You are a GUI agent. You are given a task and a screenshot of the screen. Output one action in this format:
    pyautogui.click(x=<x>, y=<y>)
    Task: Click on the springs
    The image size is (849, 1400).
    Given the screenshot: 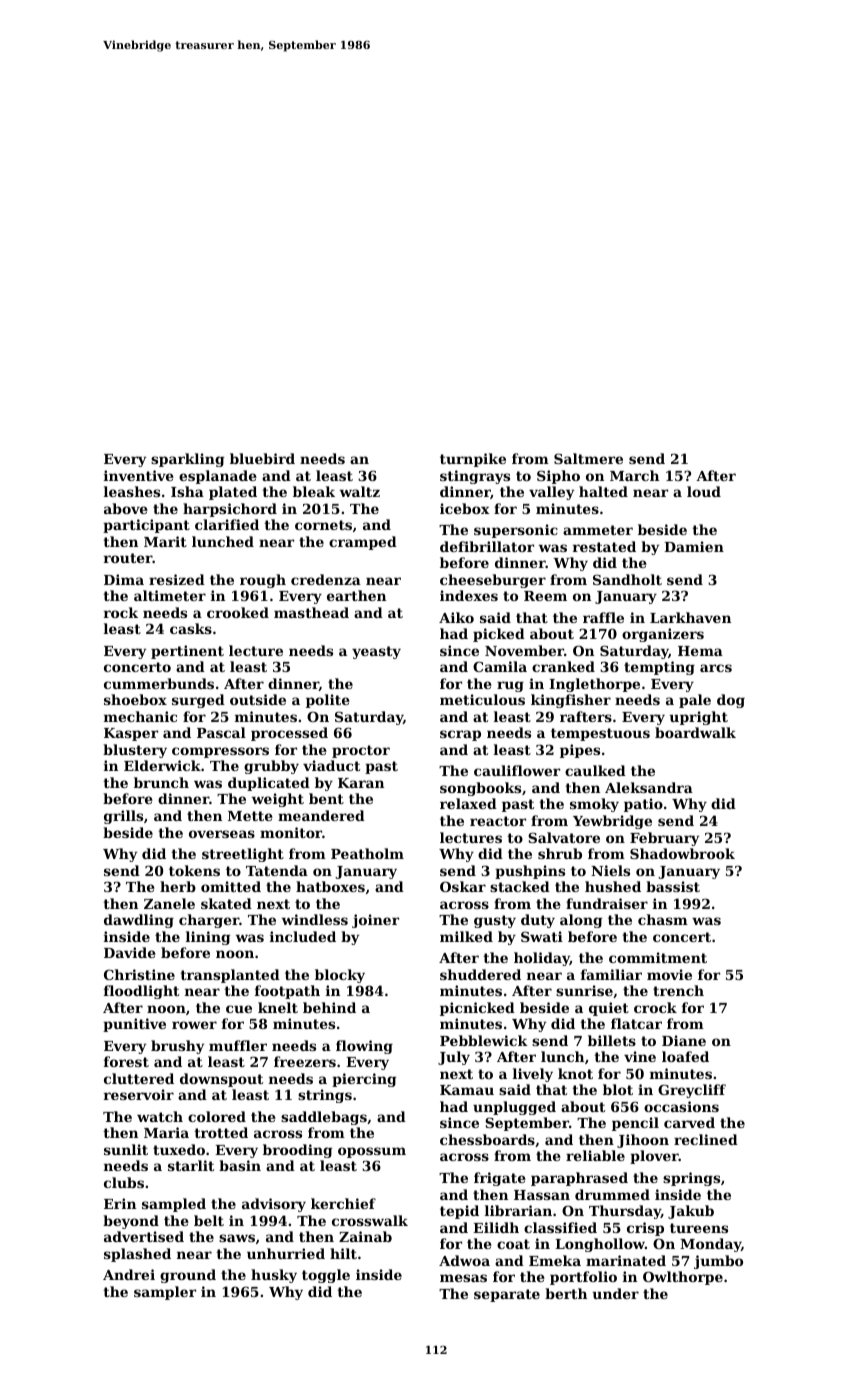 What is the action you would take?
    pyautogui.click(x=691, y=1179)
